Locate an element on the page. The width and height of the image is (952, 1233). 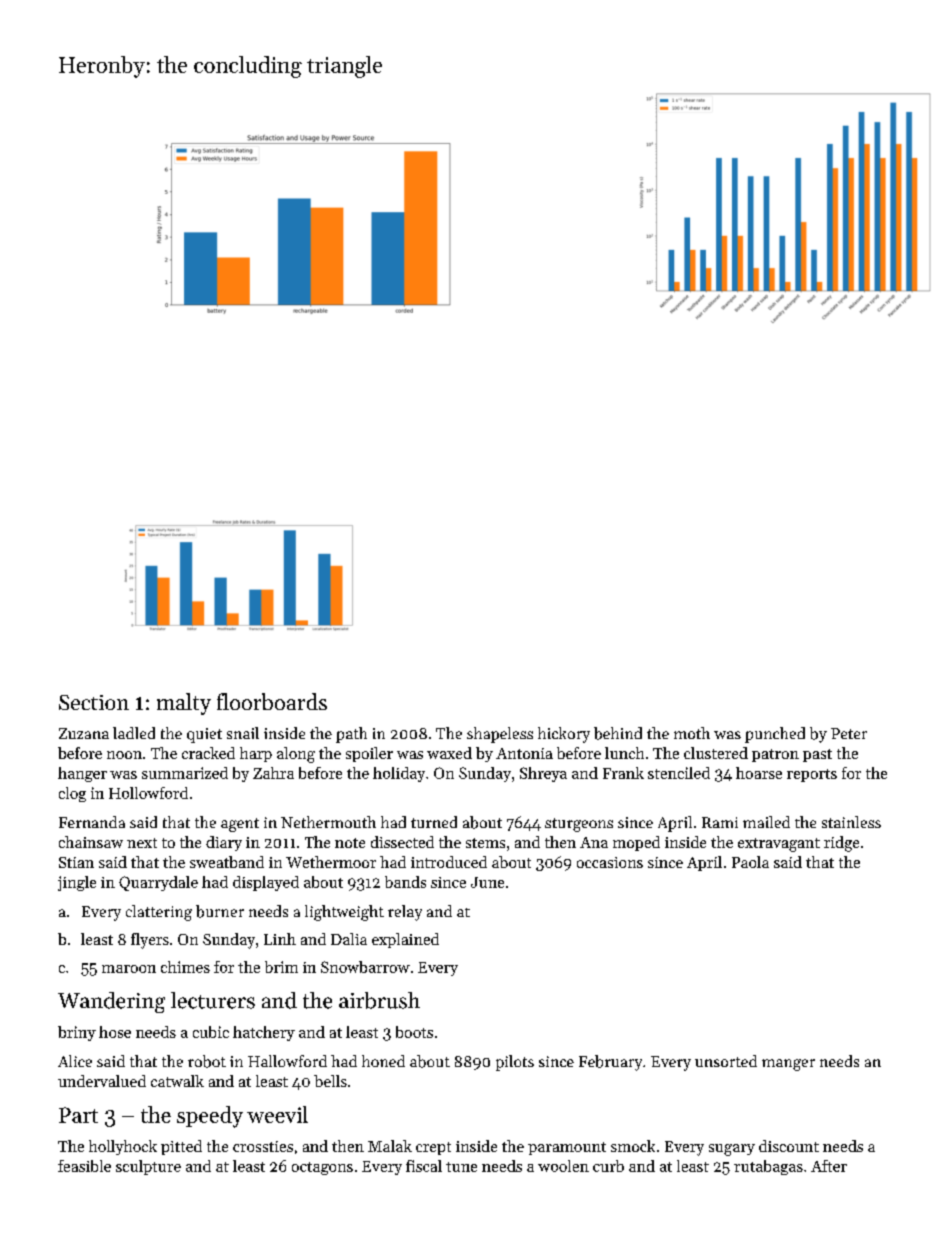
floorboards is located at coordinates (272, 701).
